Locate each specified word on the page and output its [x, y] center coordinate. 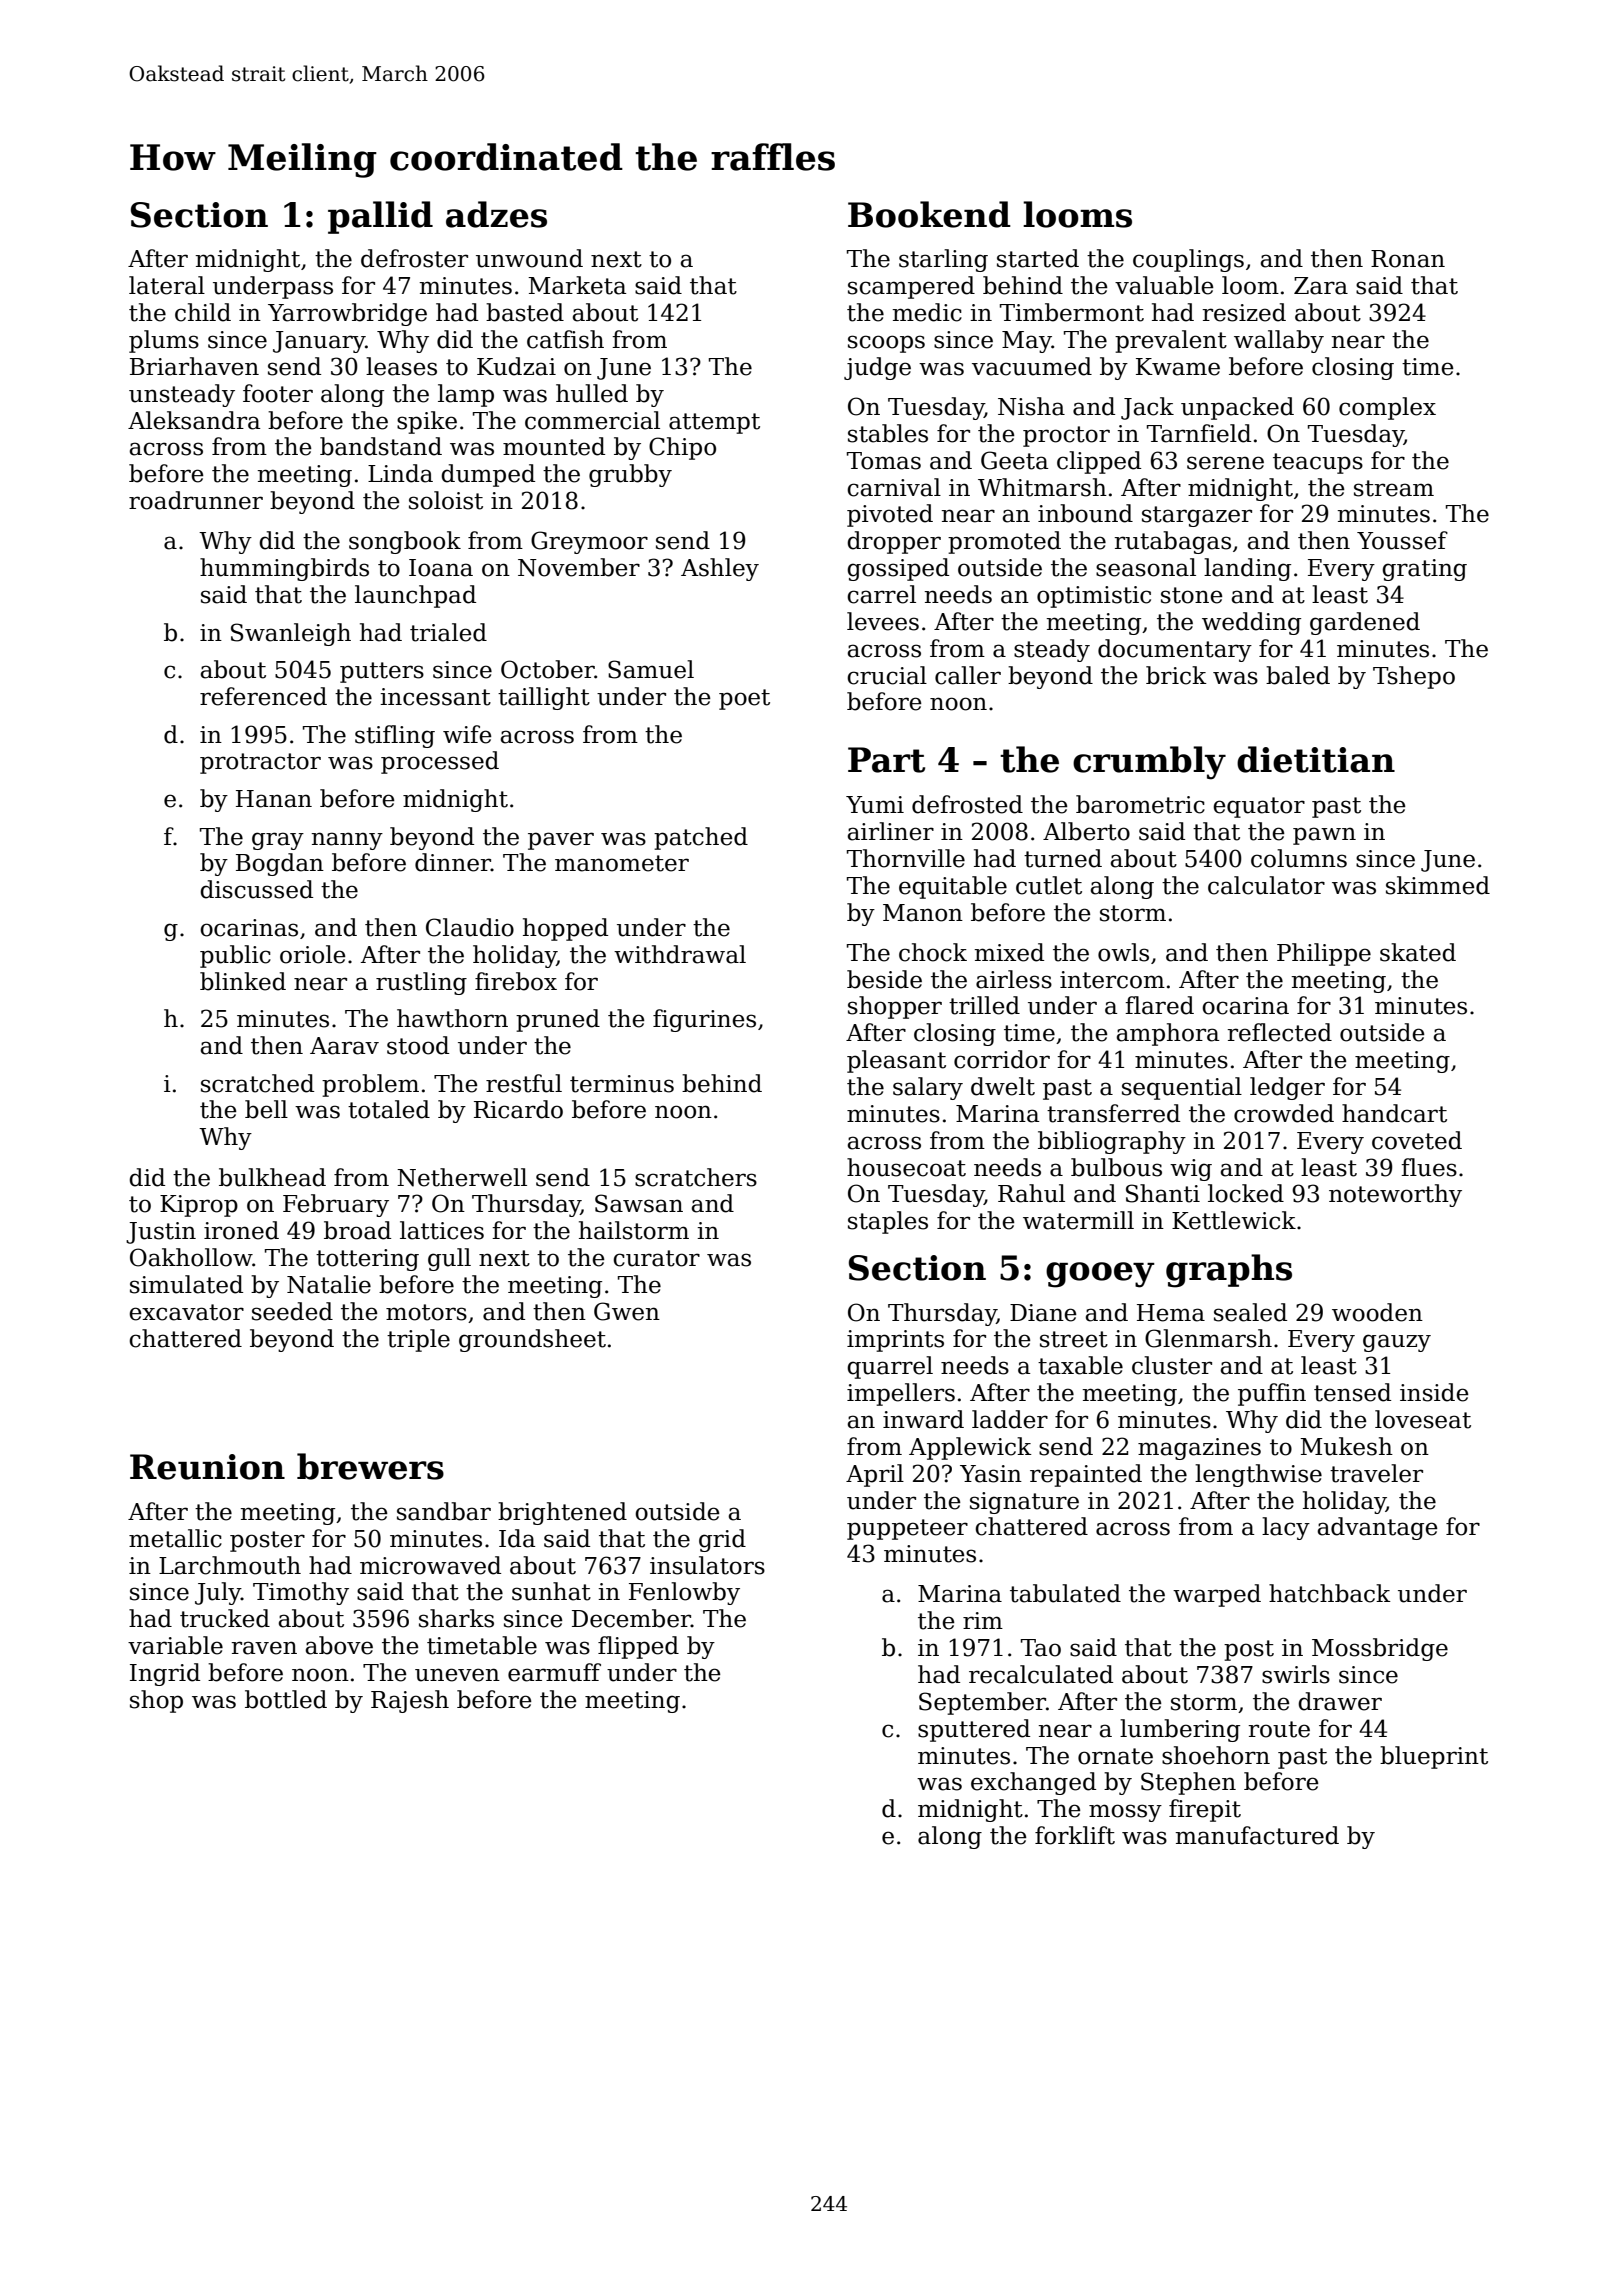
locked [1246, 1193]
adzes [496, 214]
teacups [1318, 463]
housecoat [906, 1167]
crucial [887, 675]
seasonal [1146, 567]
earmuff [554, 1672]
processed [440, 762]
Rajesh [410, 1701]
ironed [241, 1230]
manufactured [1257, 1835]
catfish [565, 339]
